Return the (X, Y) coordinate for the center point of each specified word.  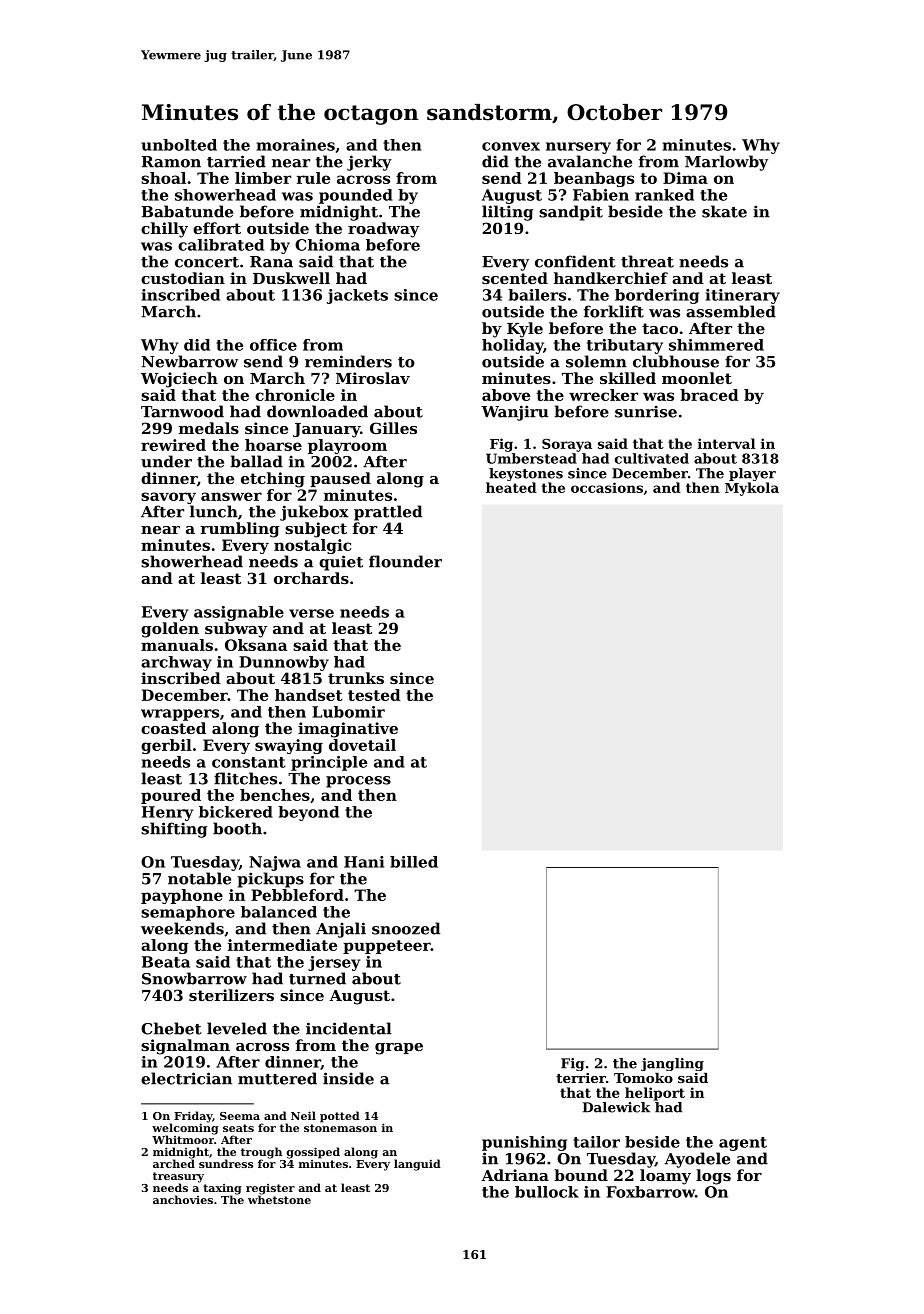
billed (414, 862)
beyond (308, 813)
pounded (356, 196)
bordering (657, 296)
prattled (388, 513)
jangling (672, 1064)
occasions (607, 487)
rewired (173, 445)
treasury (178, 1177)
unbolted (179, 145)
